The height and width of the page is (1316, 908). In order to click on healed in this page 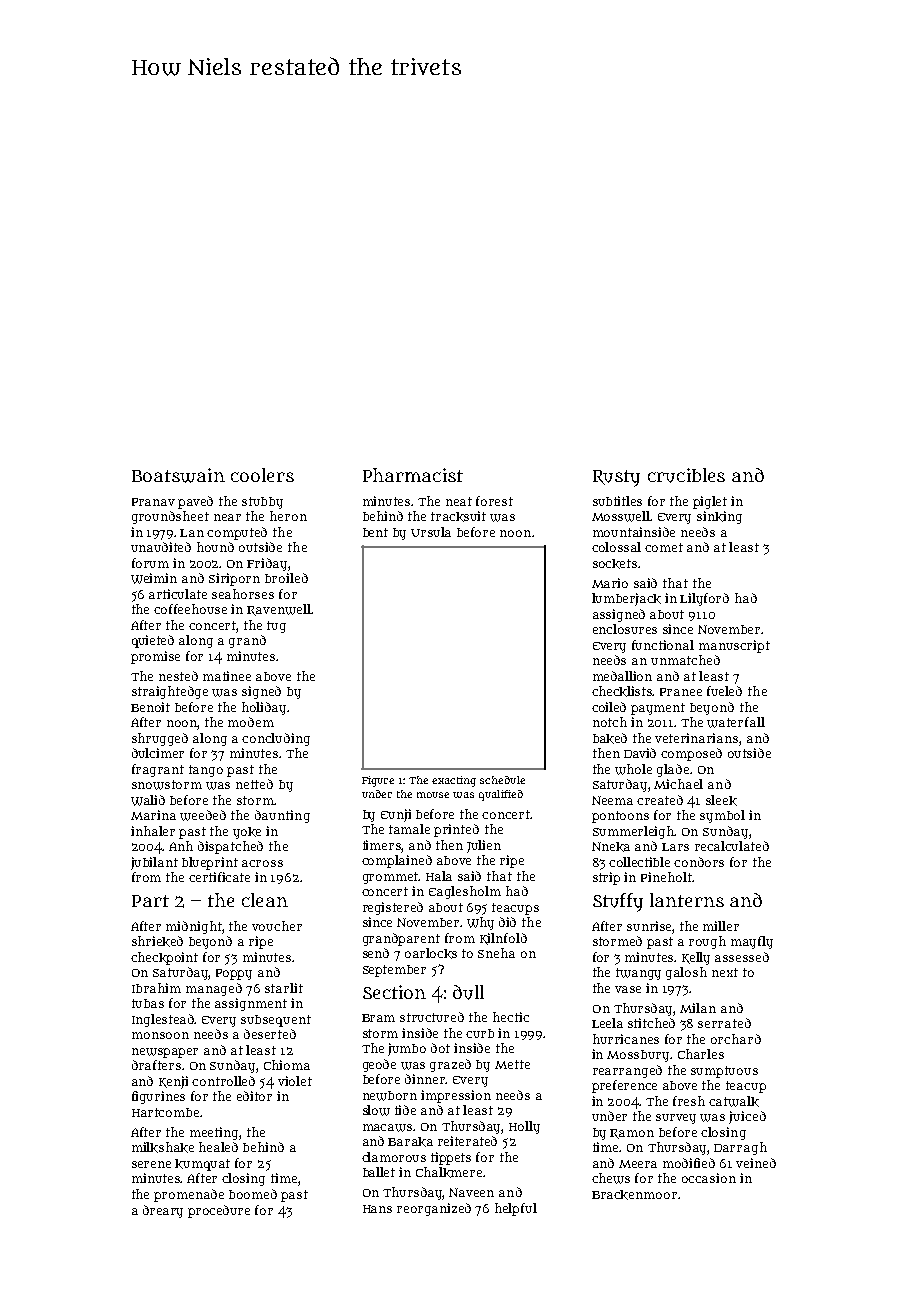, I will do `click(218, 1147)`.
